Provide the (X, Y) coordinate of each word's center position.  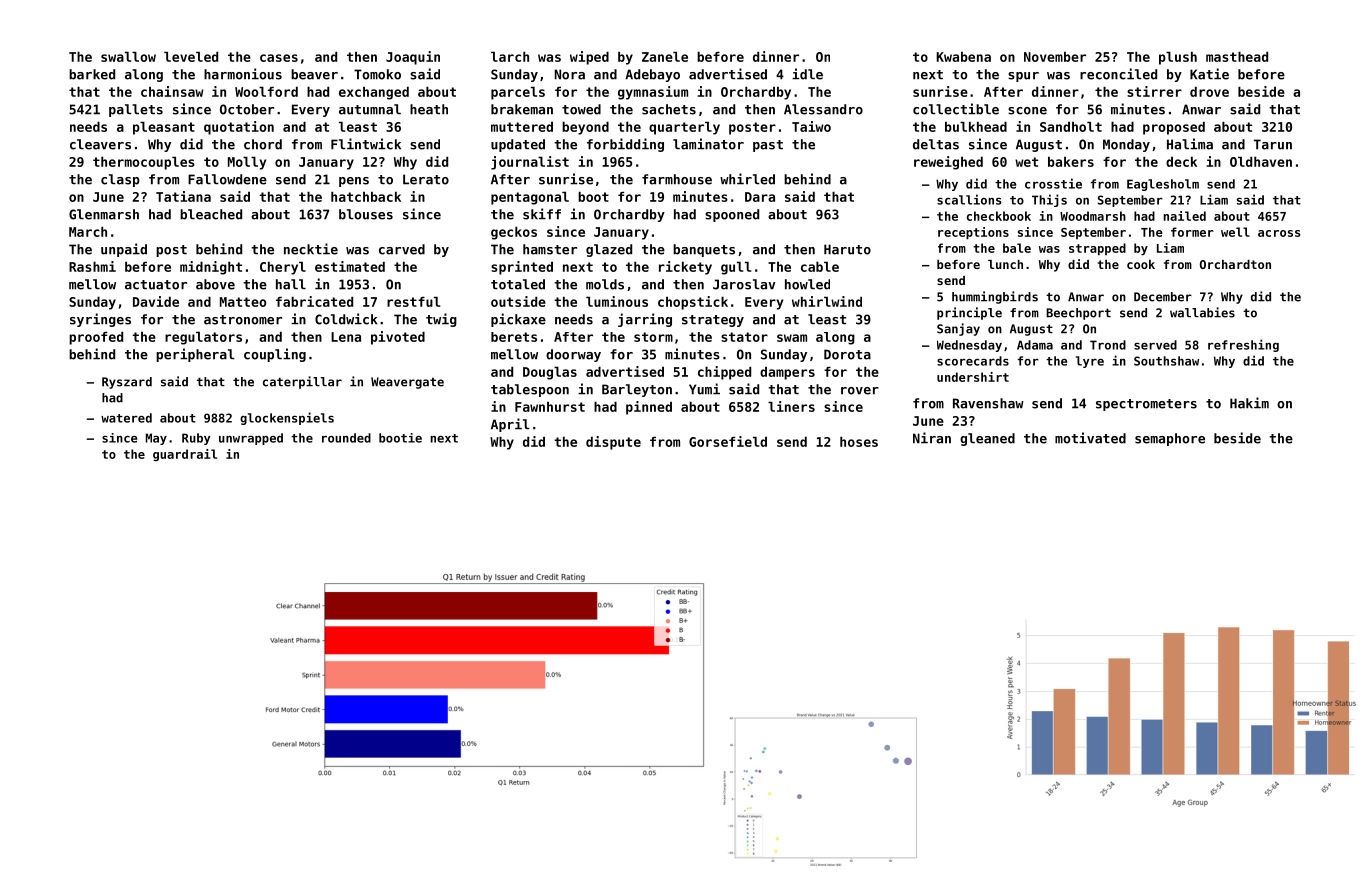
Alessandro (823, 109)
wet (1026, 162)
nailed (1185, 216)
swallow (128, 56)
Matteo (243, 302)
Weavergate (407, 383)
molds (605, 284)
